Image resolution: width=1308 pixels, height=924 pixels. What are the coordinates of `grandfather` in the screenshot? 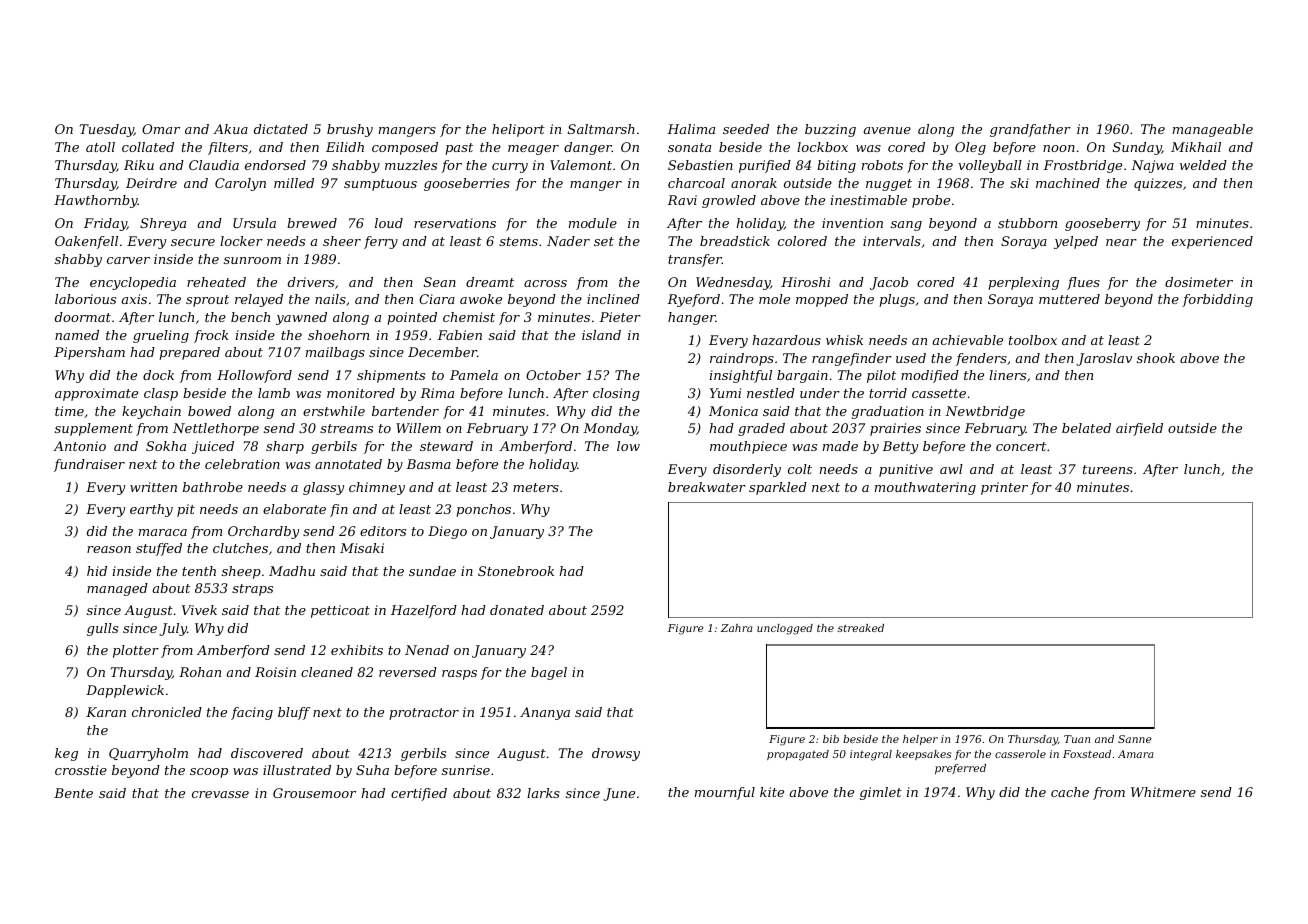 It's located at (1030, 130).
